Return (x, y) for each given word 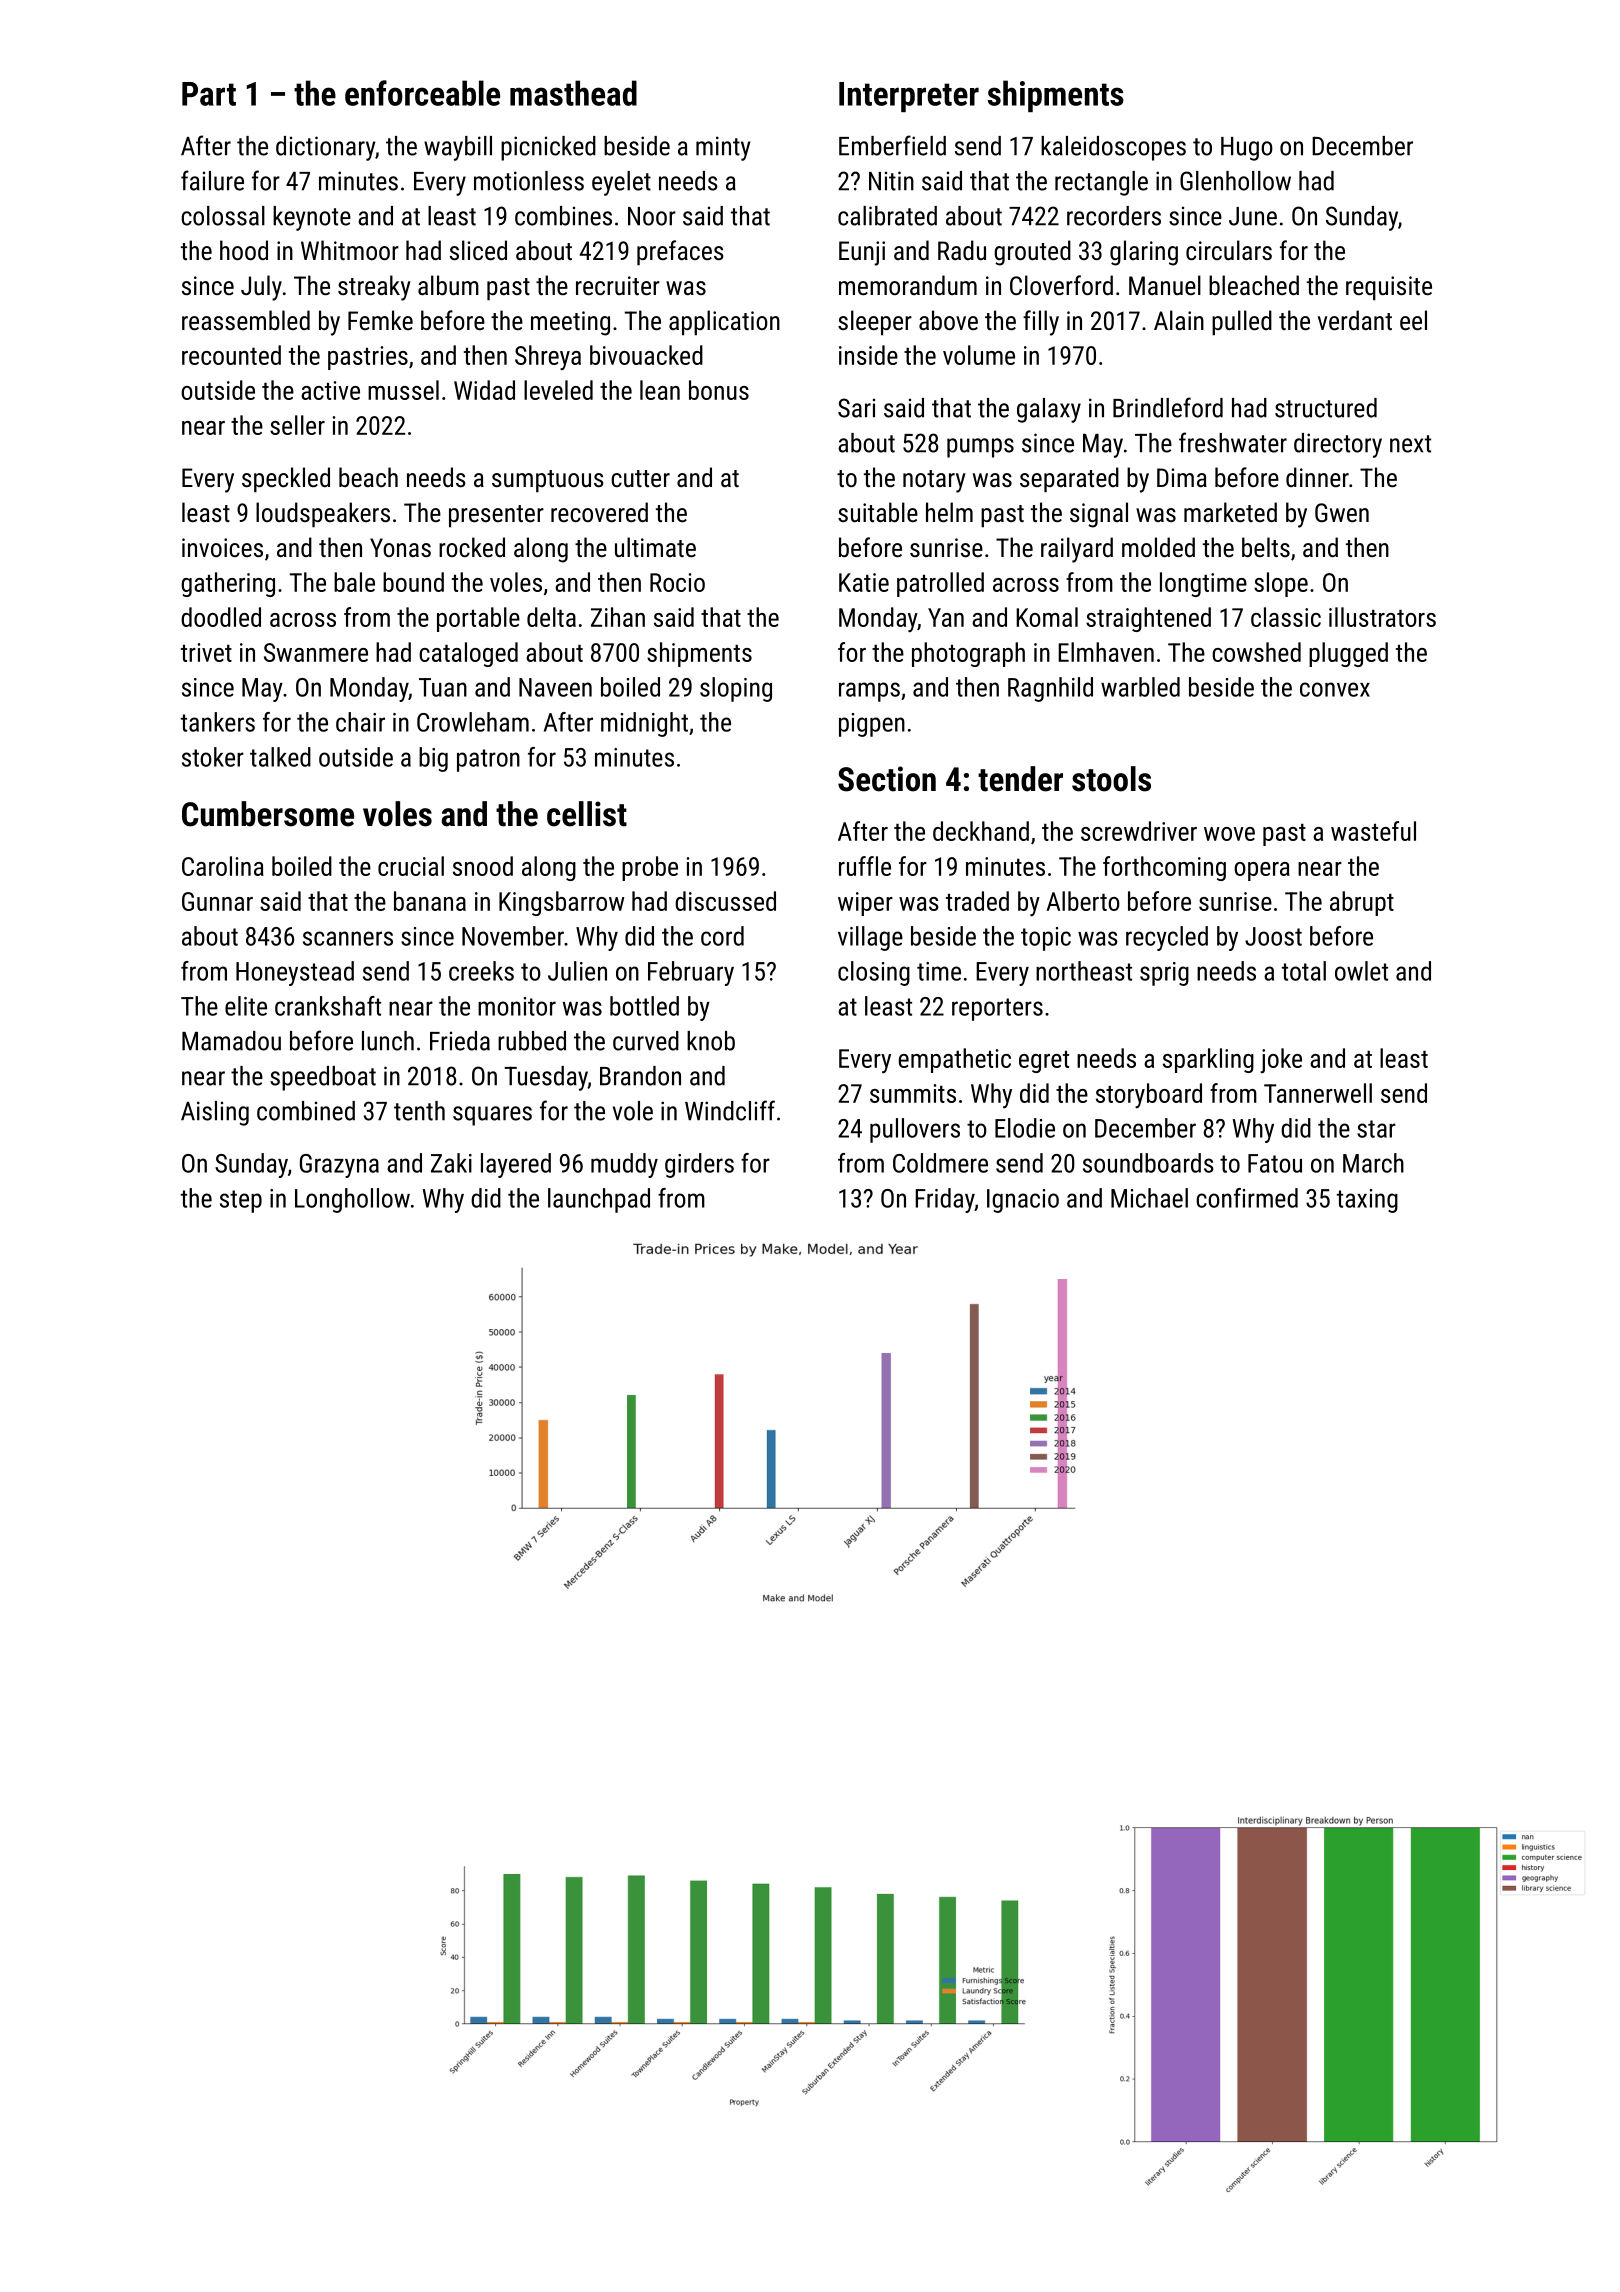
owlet (1361, 971)
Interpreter (909, 97)
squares (492, 1116)
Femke (380, 320)
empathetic (954, 1060)
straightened (1148, 619)
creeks (481, 971)
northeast (1084, 971)
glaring (1144, 253)
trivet (206, 652)
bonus (719, 390)
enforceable (422, 93)
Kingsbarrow (562, 903)
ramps (869, 692)
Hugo (1247, 149)
